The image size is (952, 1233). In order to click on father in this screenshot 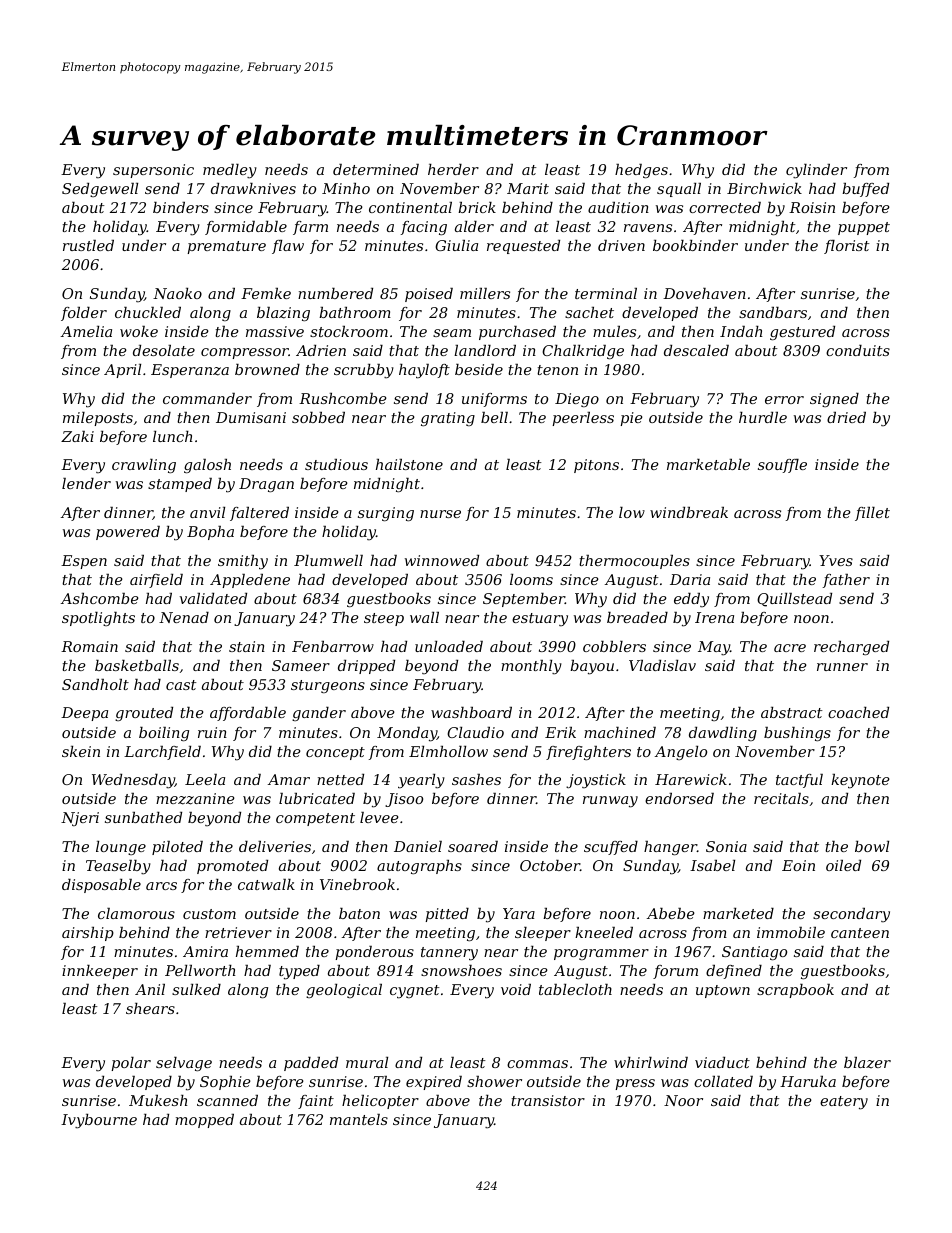, I will do `click(846, 581)`.
